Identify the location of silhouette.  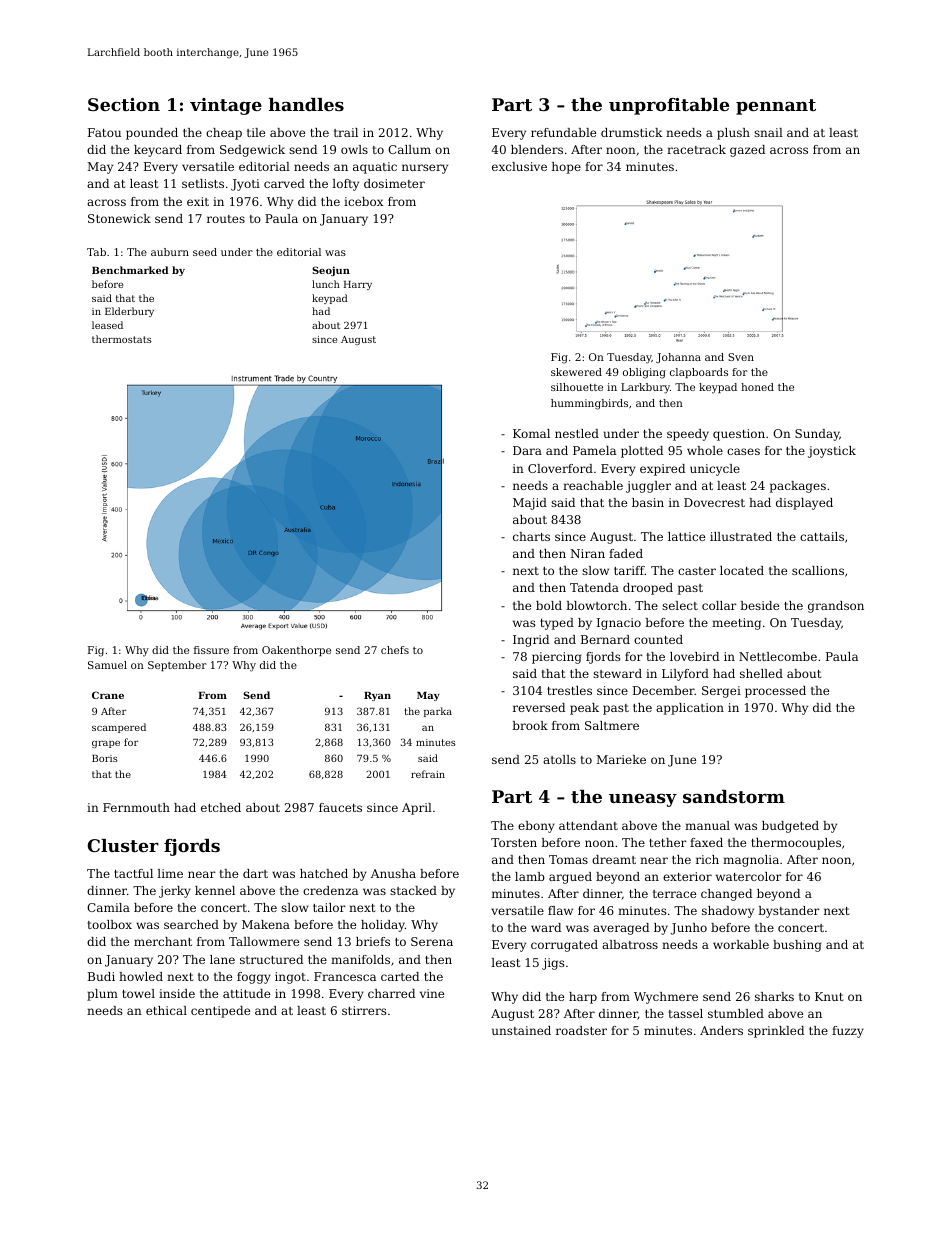
(577, 387).
